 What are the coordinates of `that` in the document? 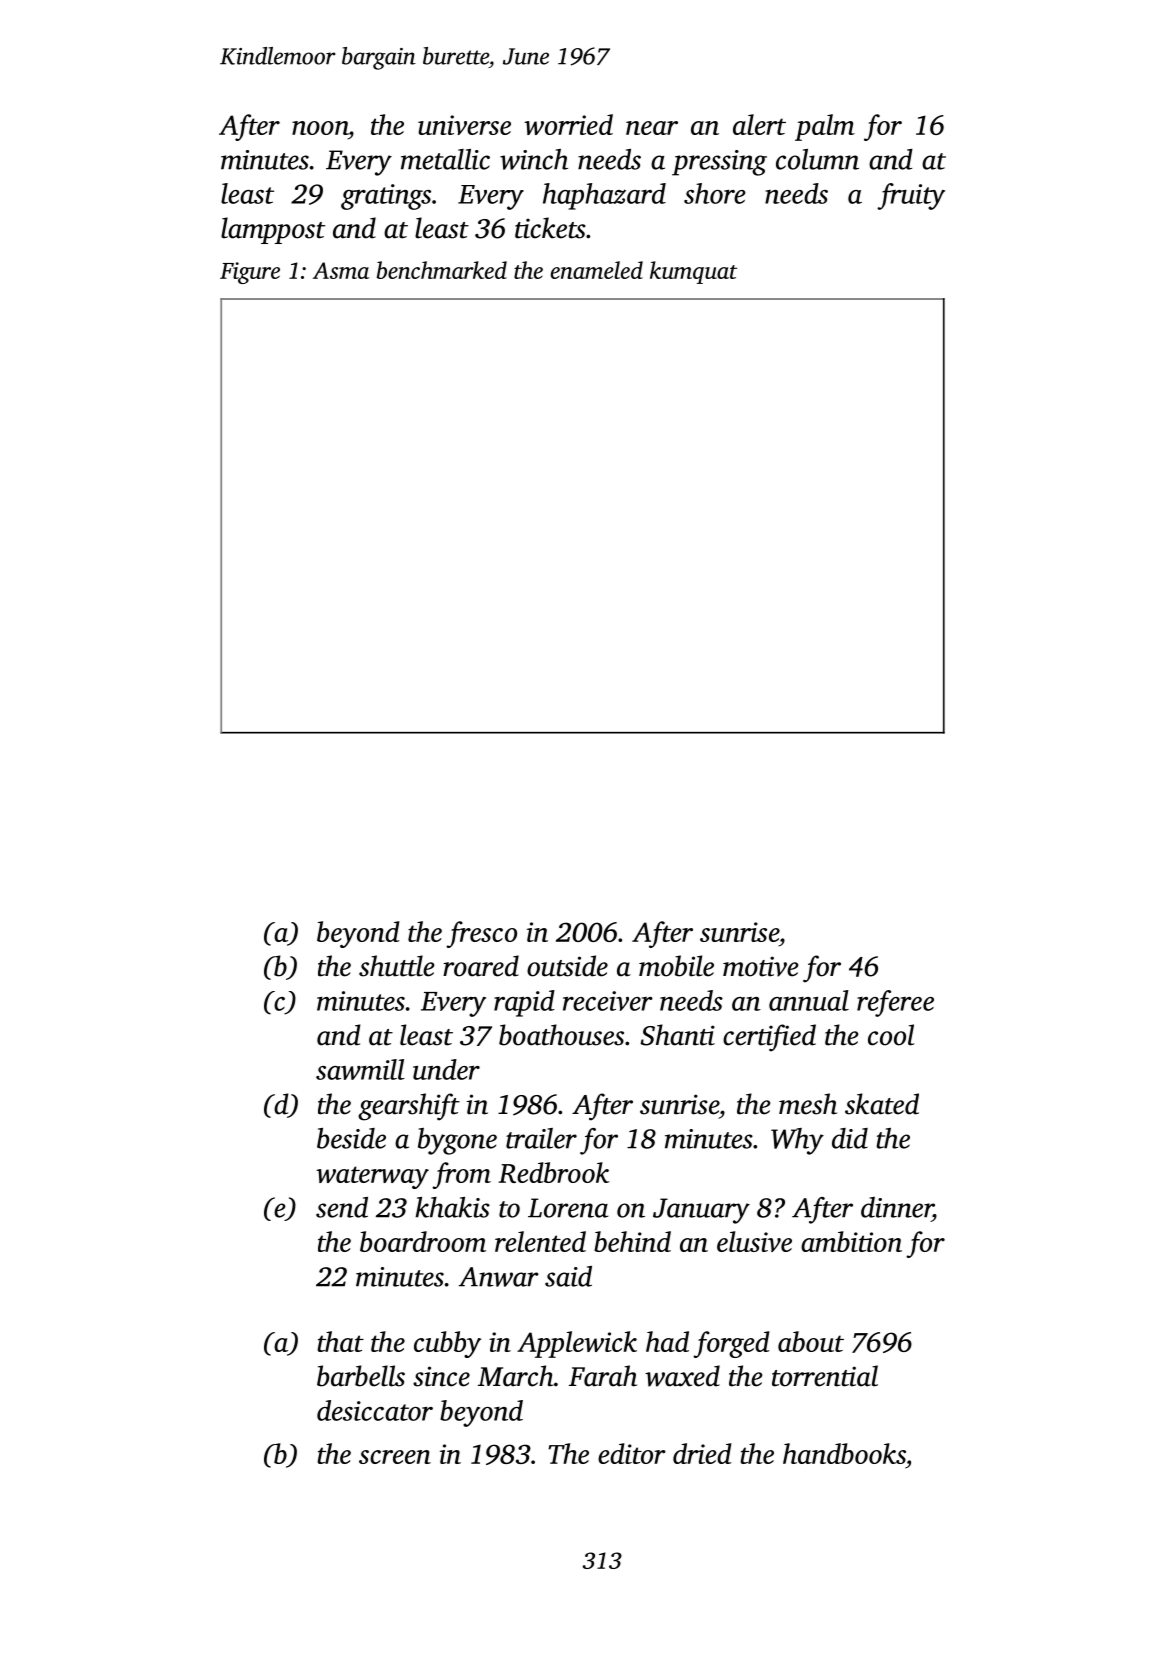 It's located at (340, 1341).
